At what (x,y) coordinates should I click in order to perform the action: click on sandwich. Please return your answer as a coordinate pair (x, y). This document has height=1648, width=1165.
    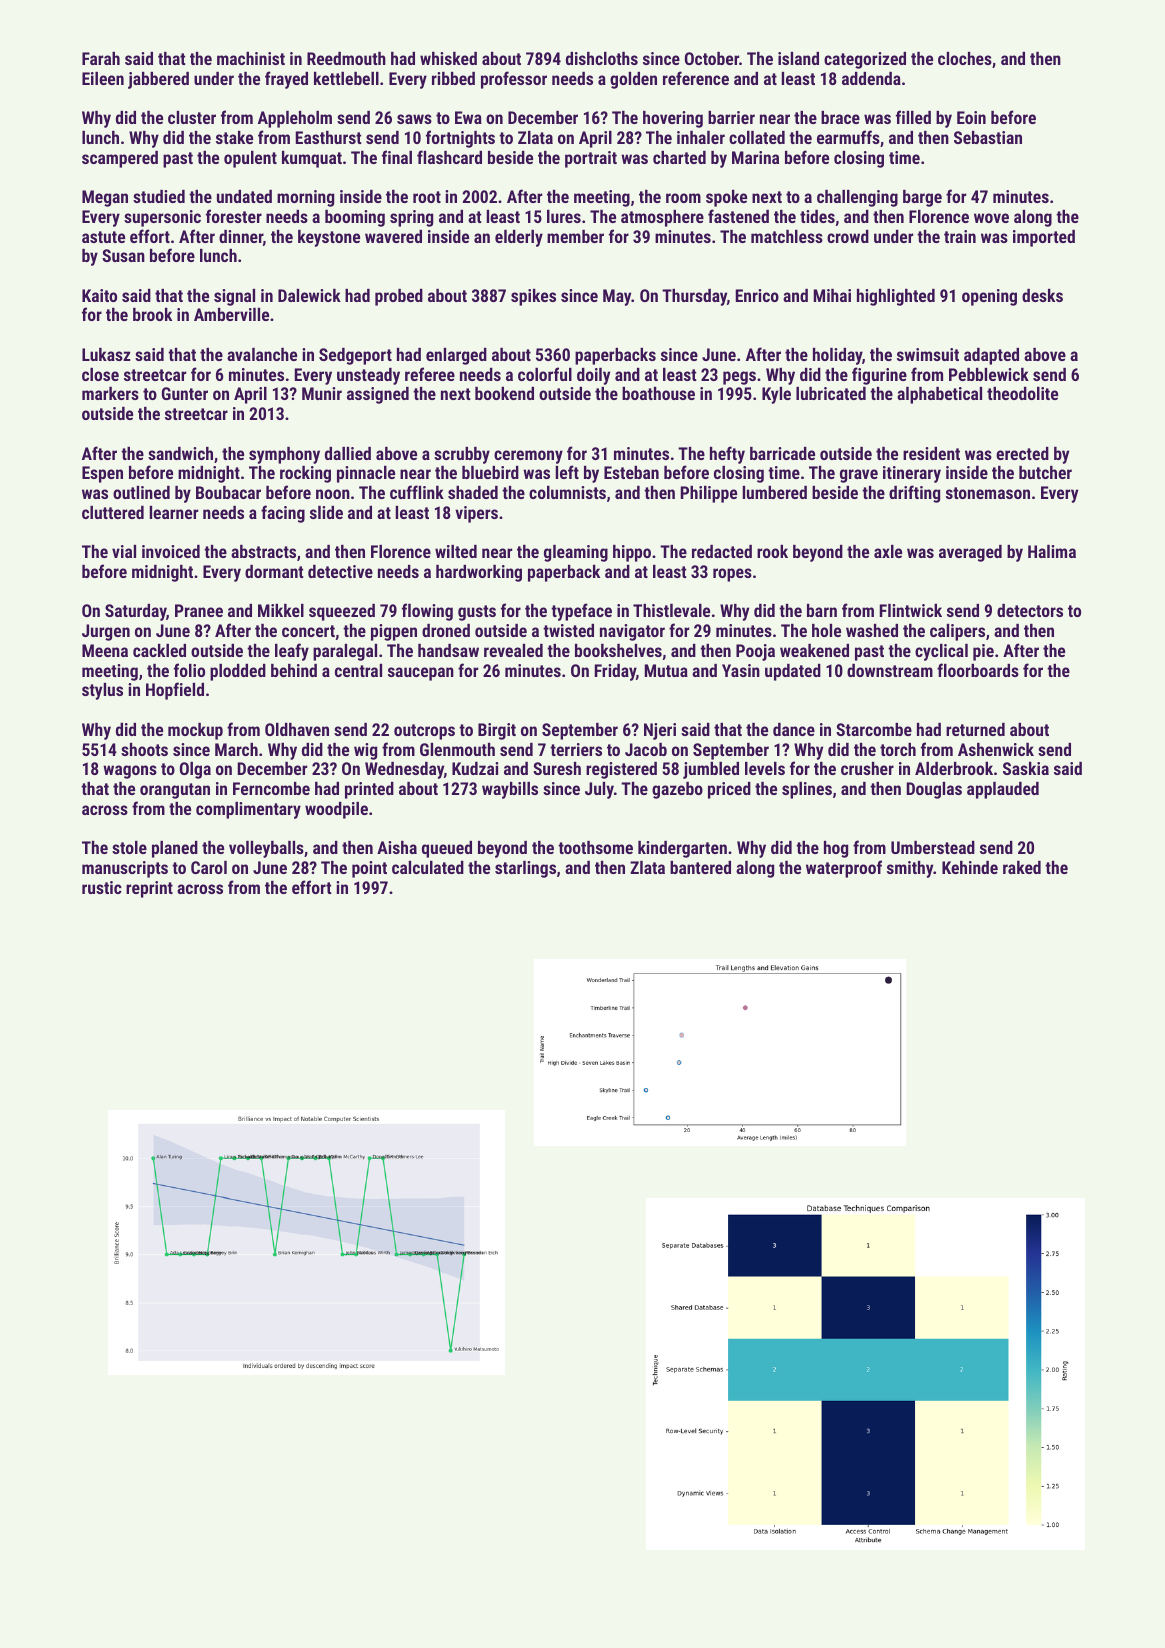
    Looking at the image, I should click on (180, 453).
